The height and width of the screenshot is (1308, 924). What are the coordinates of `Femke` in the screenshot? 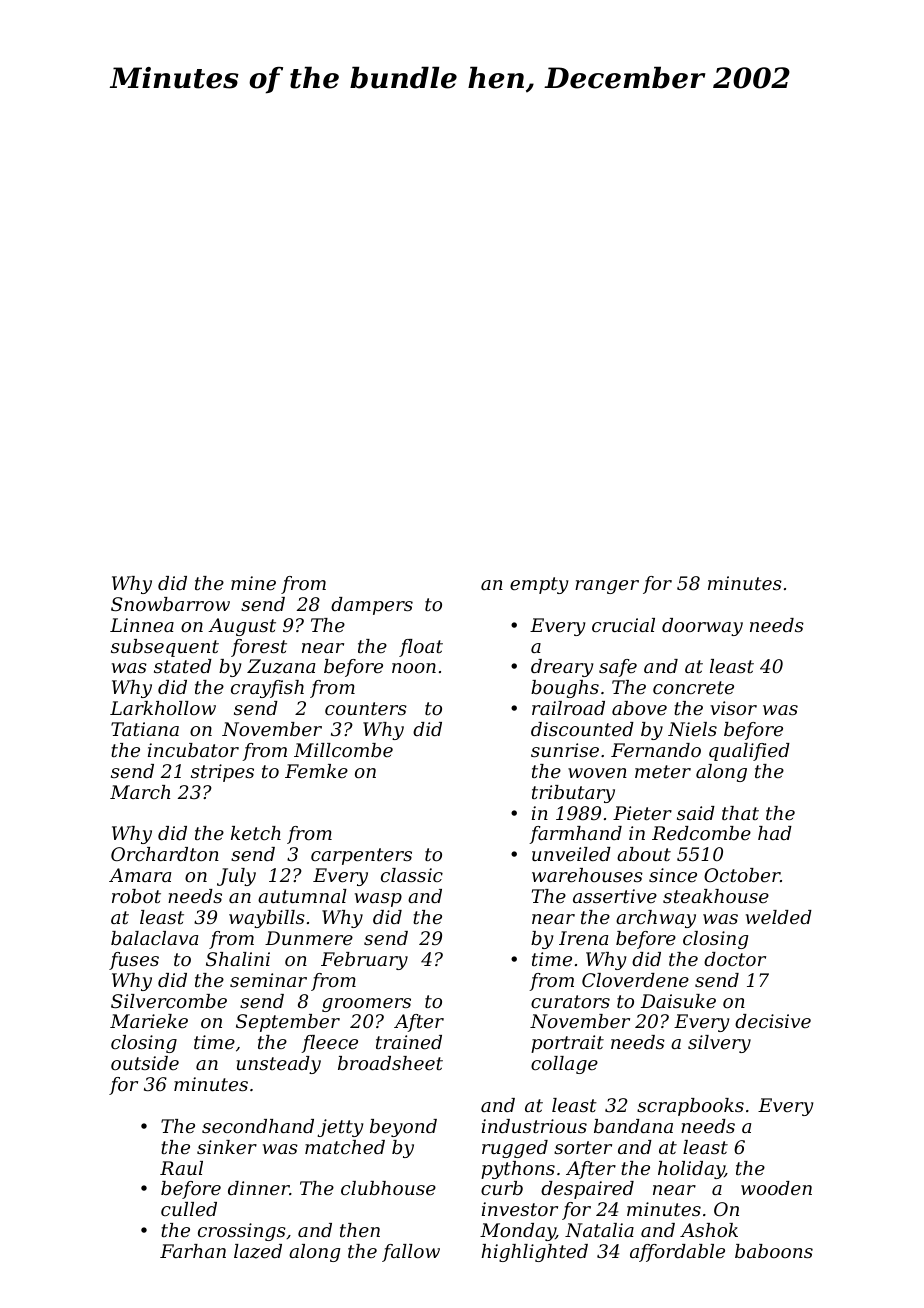 It's located at (316, 771).
